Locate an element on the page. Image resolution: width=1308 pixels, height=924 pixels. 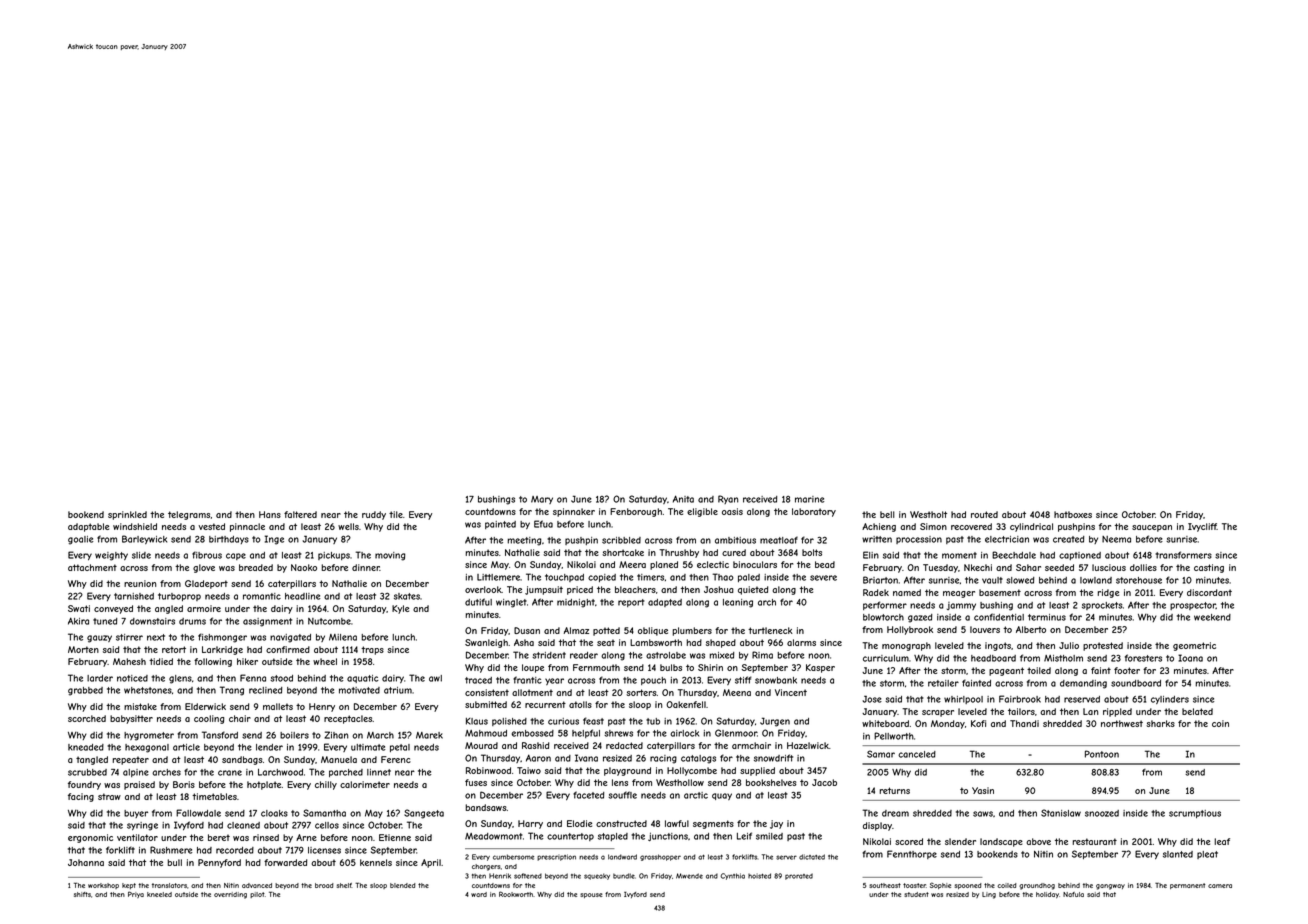
sprinkled is located at coordinates (127, 515).
